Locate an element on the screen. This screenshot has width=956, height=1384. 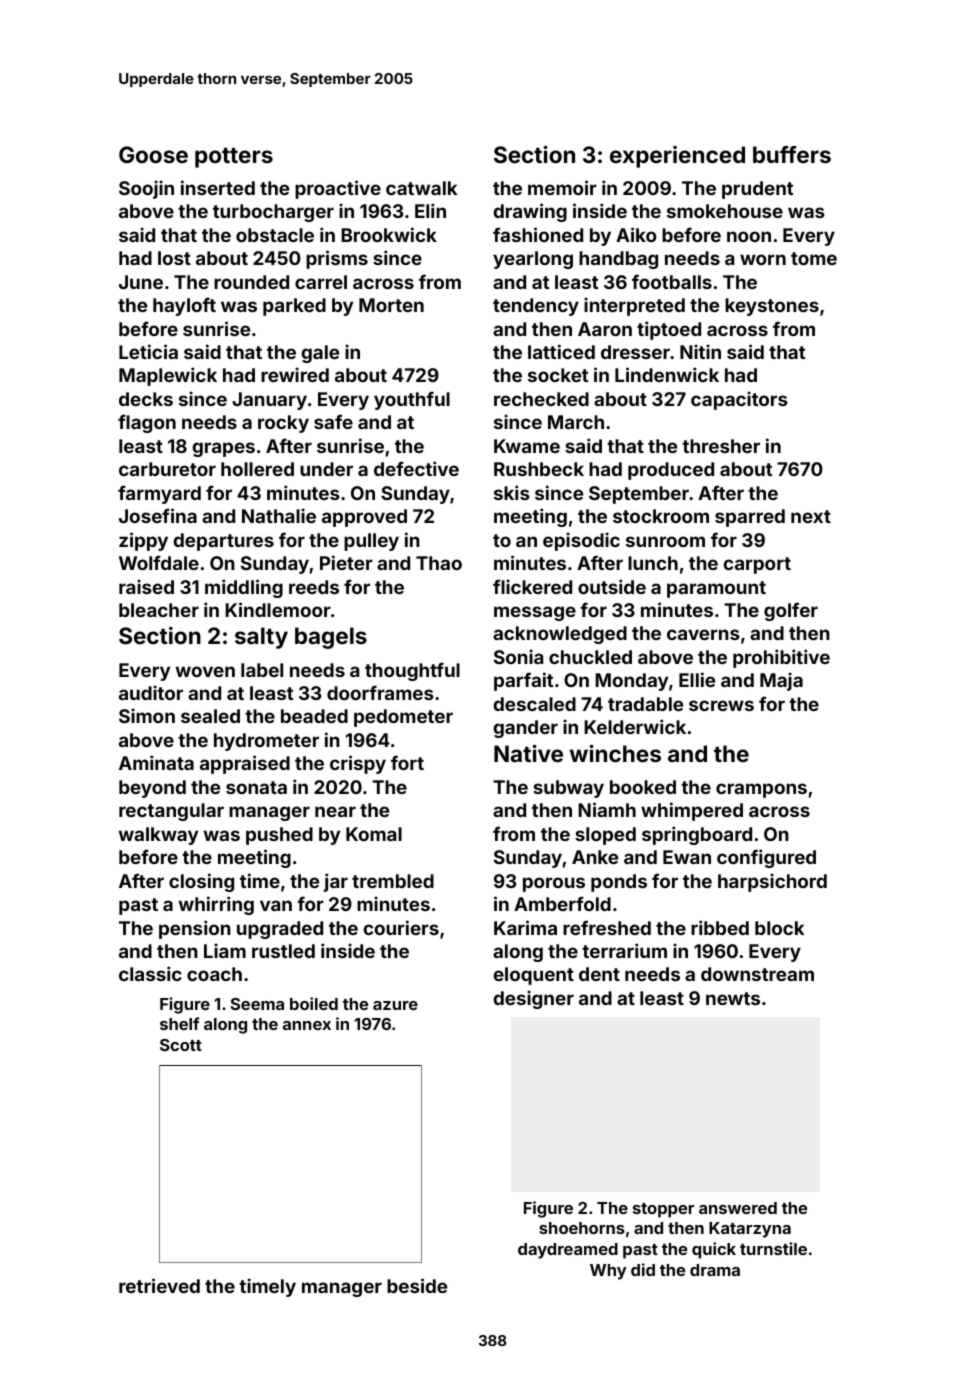
classic is located at coordinates (150, 973).
